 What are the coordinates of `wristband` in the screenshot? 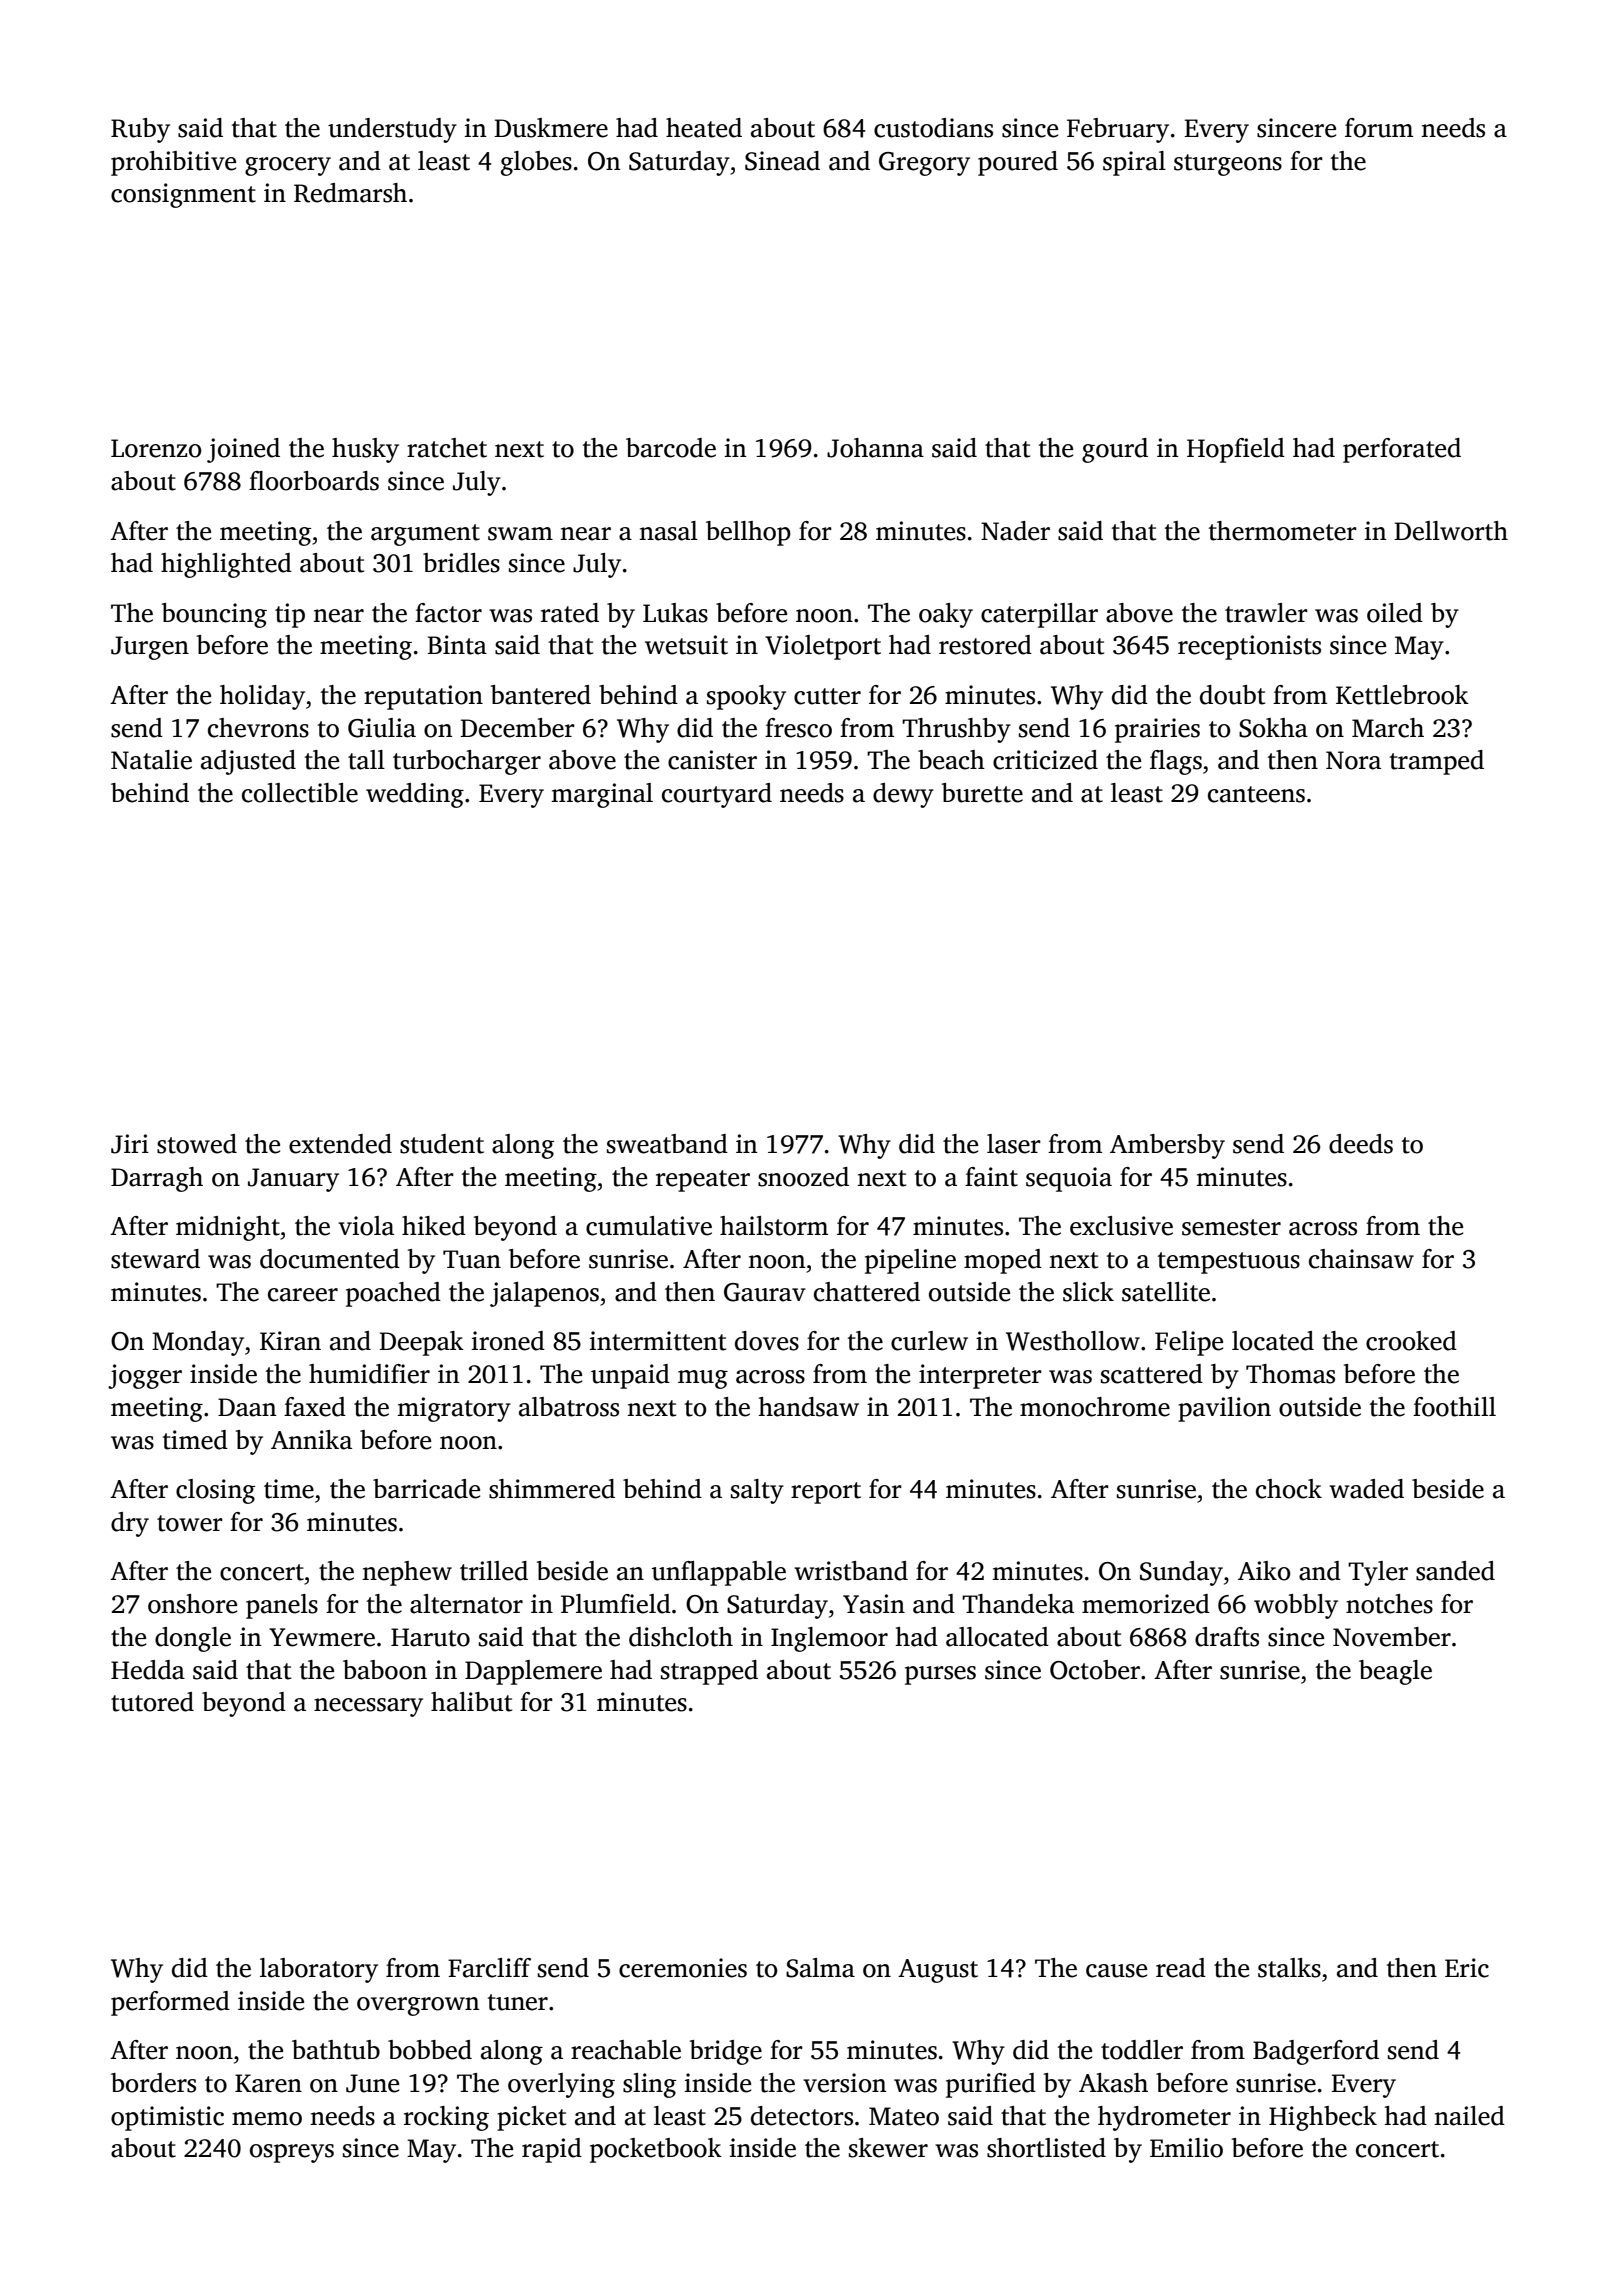 It's located at (851, 1571).
